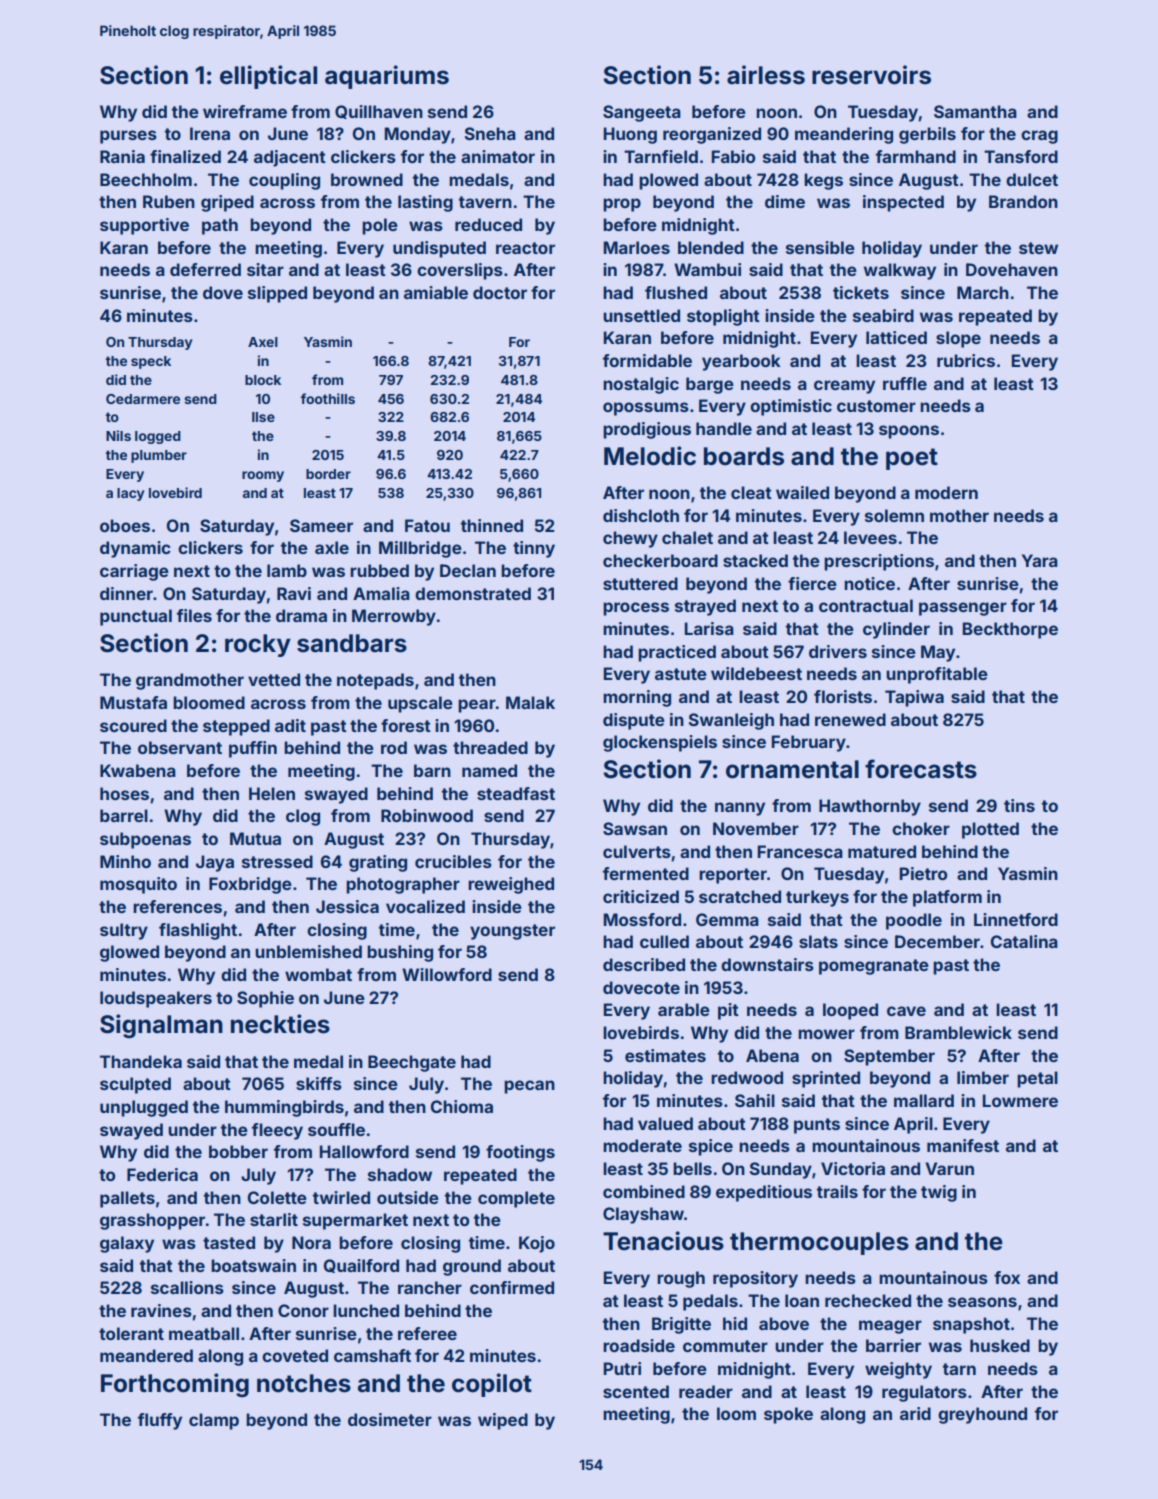 The width and height of the screenshot is (1158, 1499). Describe the element at coordinates (1019, 805) in the screenshot. I see `tins` at that location.
